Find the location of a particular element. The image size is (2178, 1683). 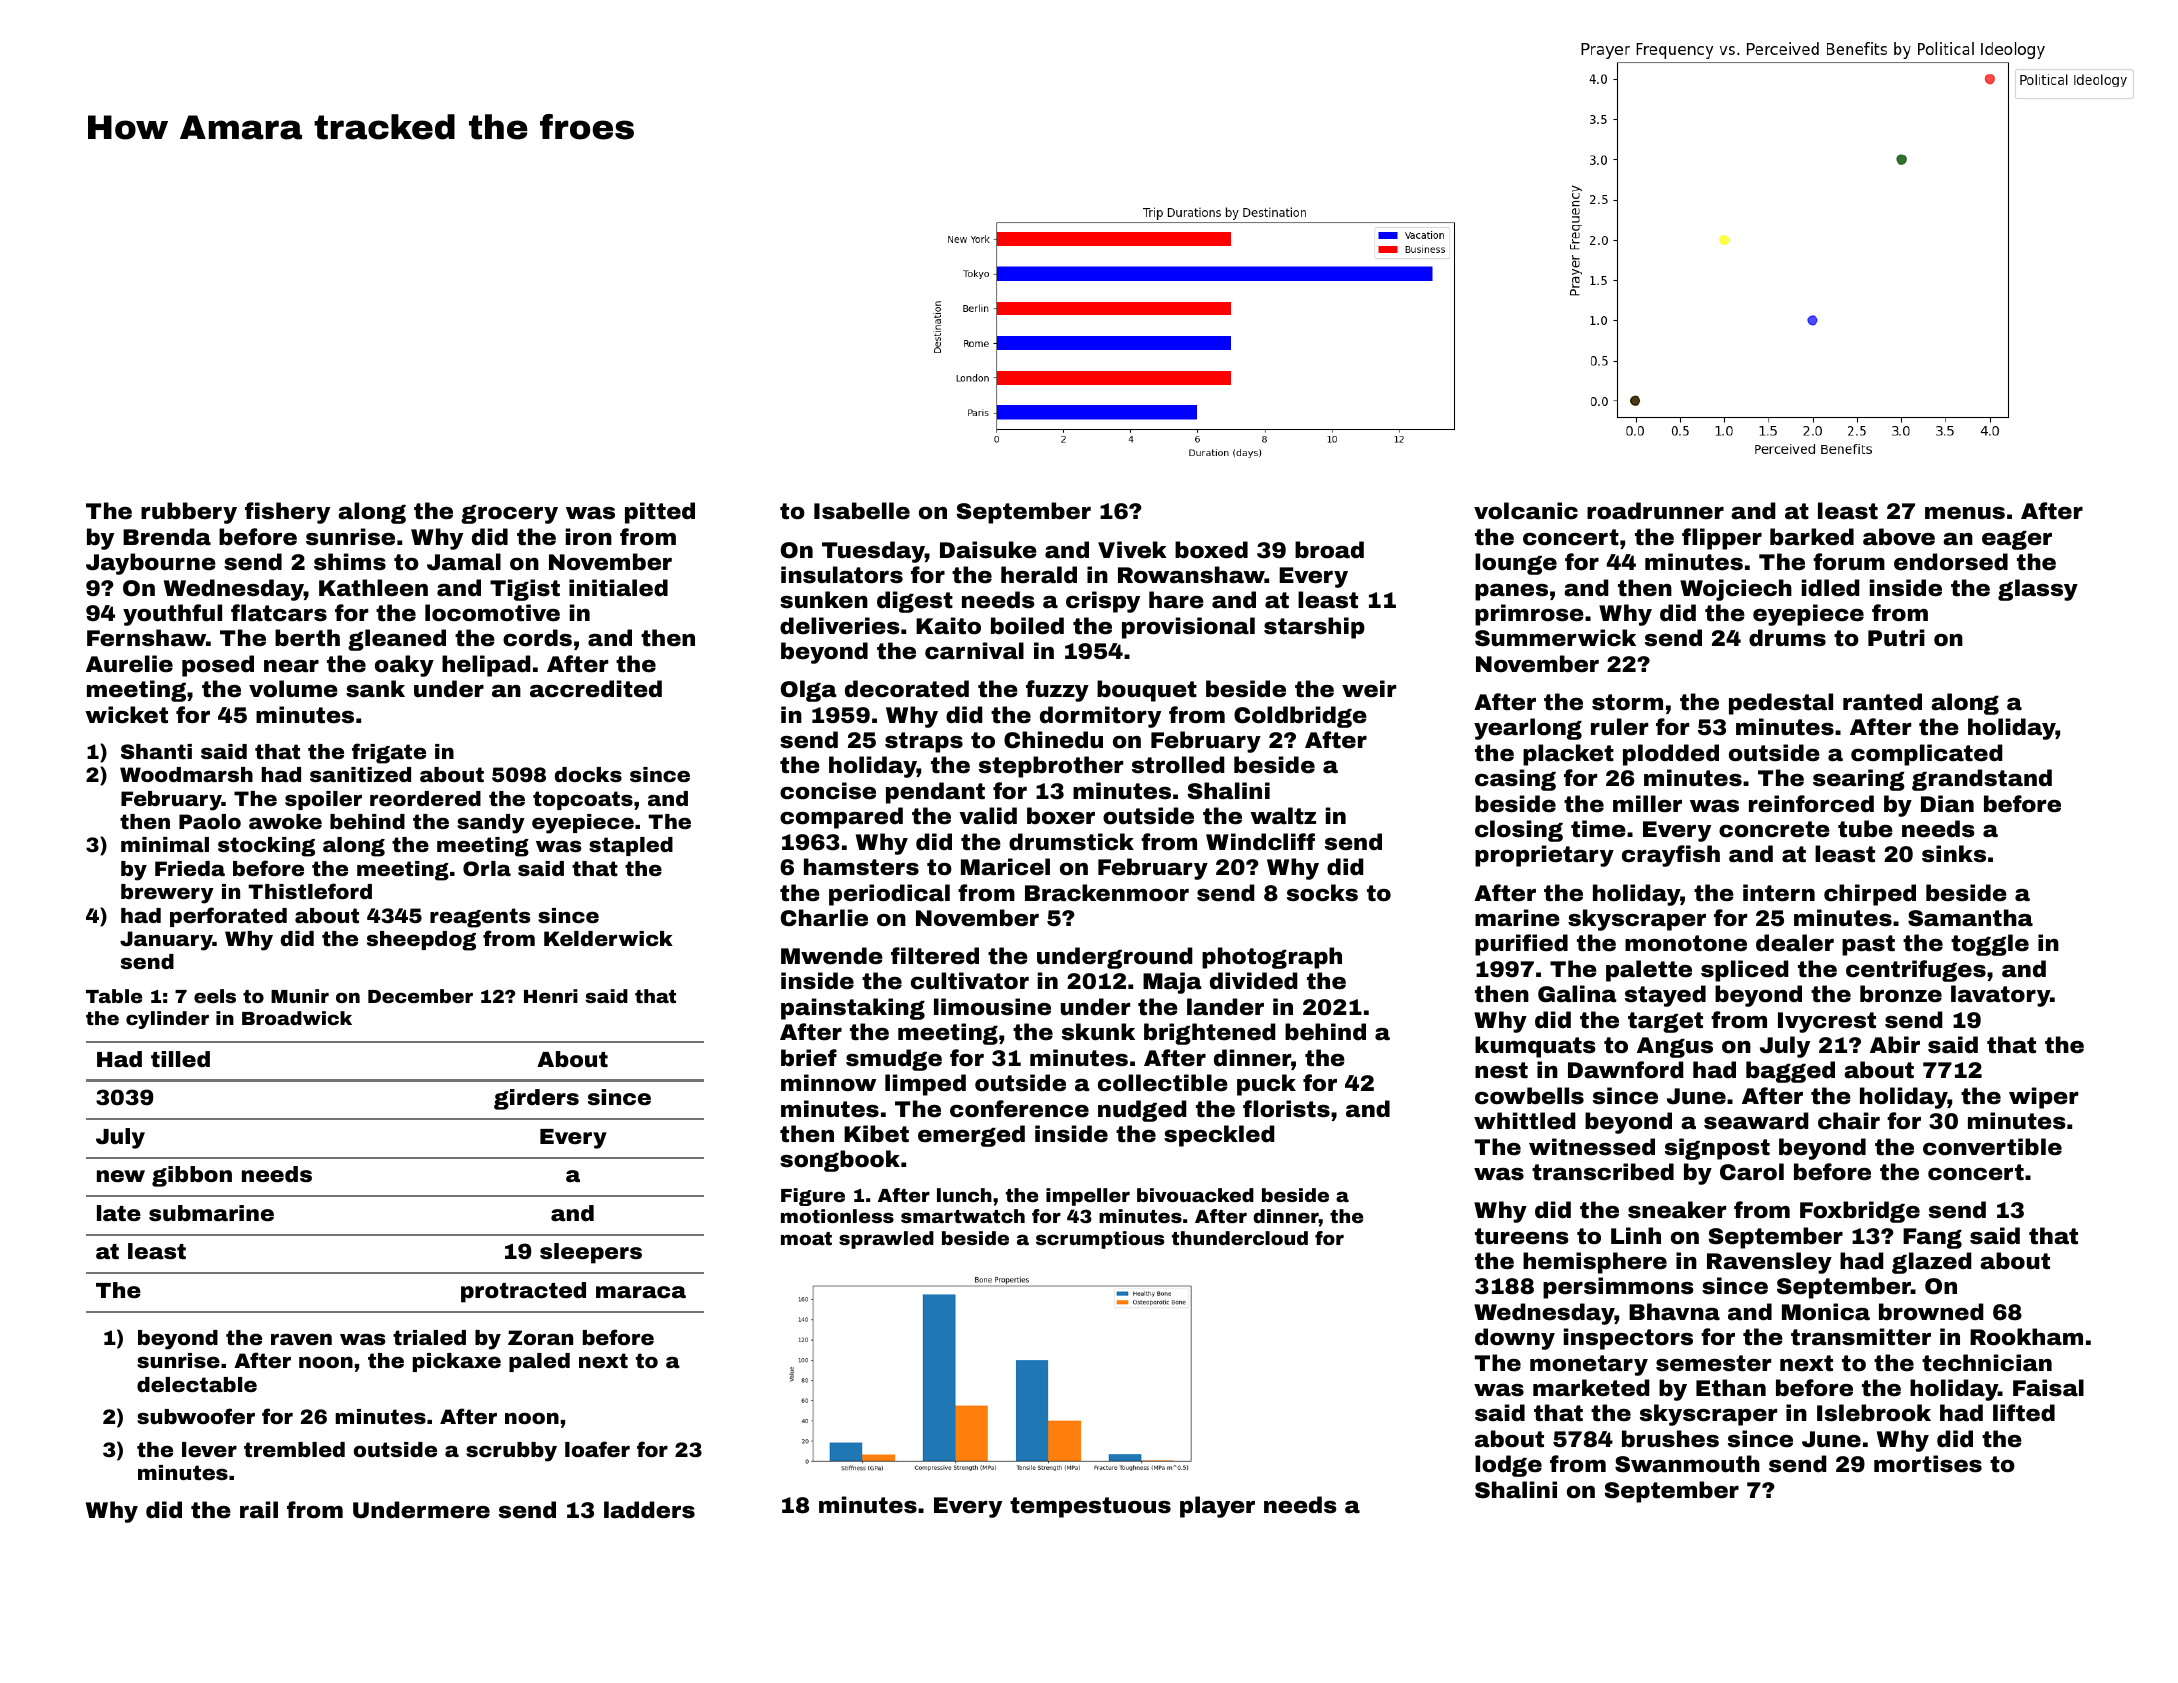

roadrunner is located at coordinates (1655, 511).
